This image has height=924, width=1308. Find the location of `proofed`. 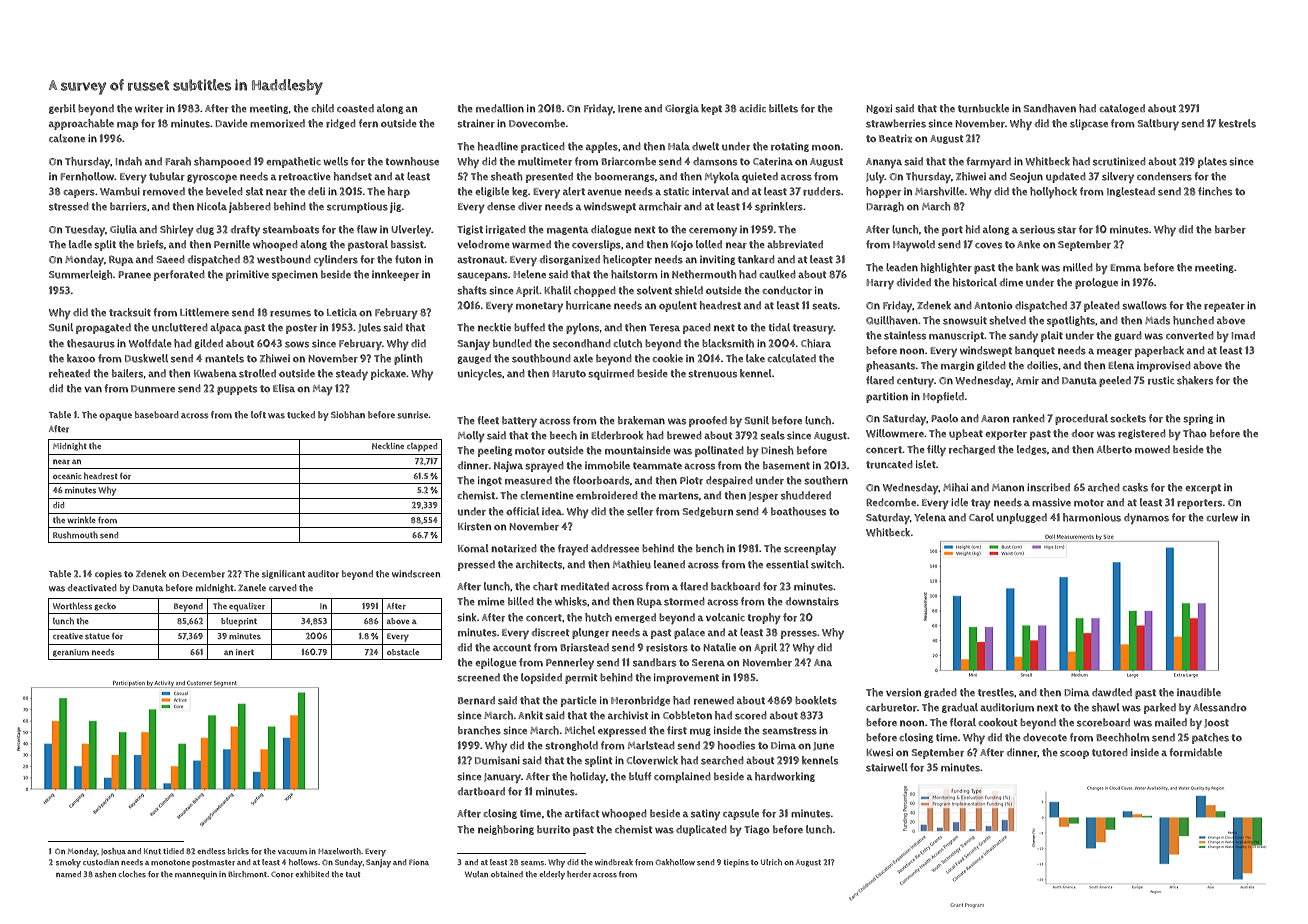

proofed is located at coordinates (708, 421).
